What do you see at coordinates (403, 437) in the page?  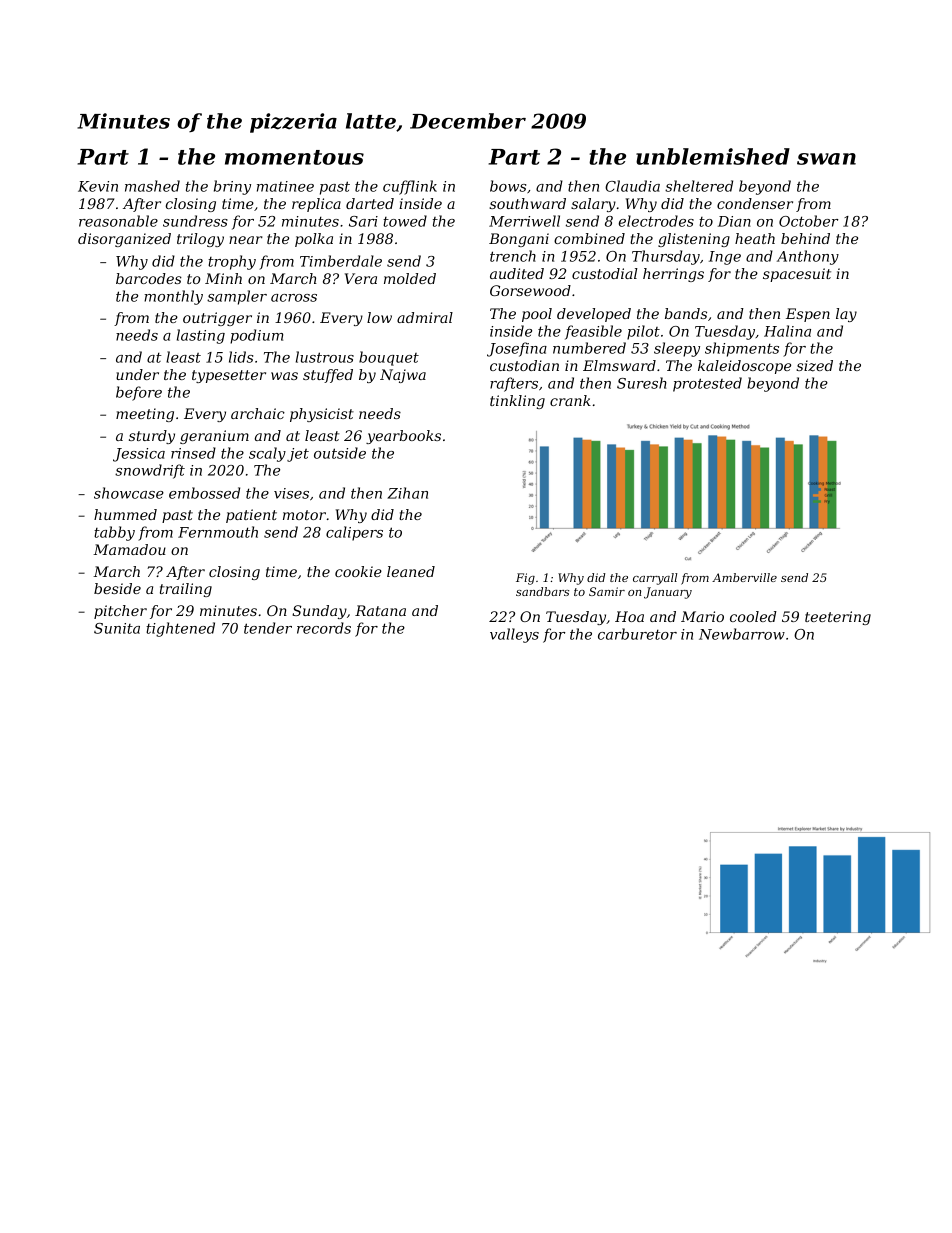 I see `yearbooks` at bounding box center [403, 437].
